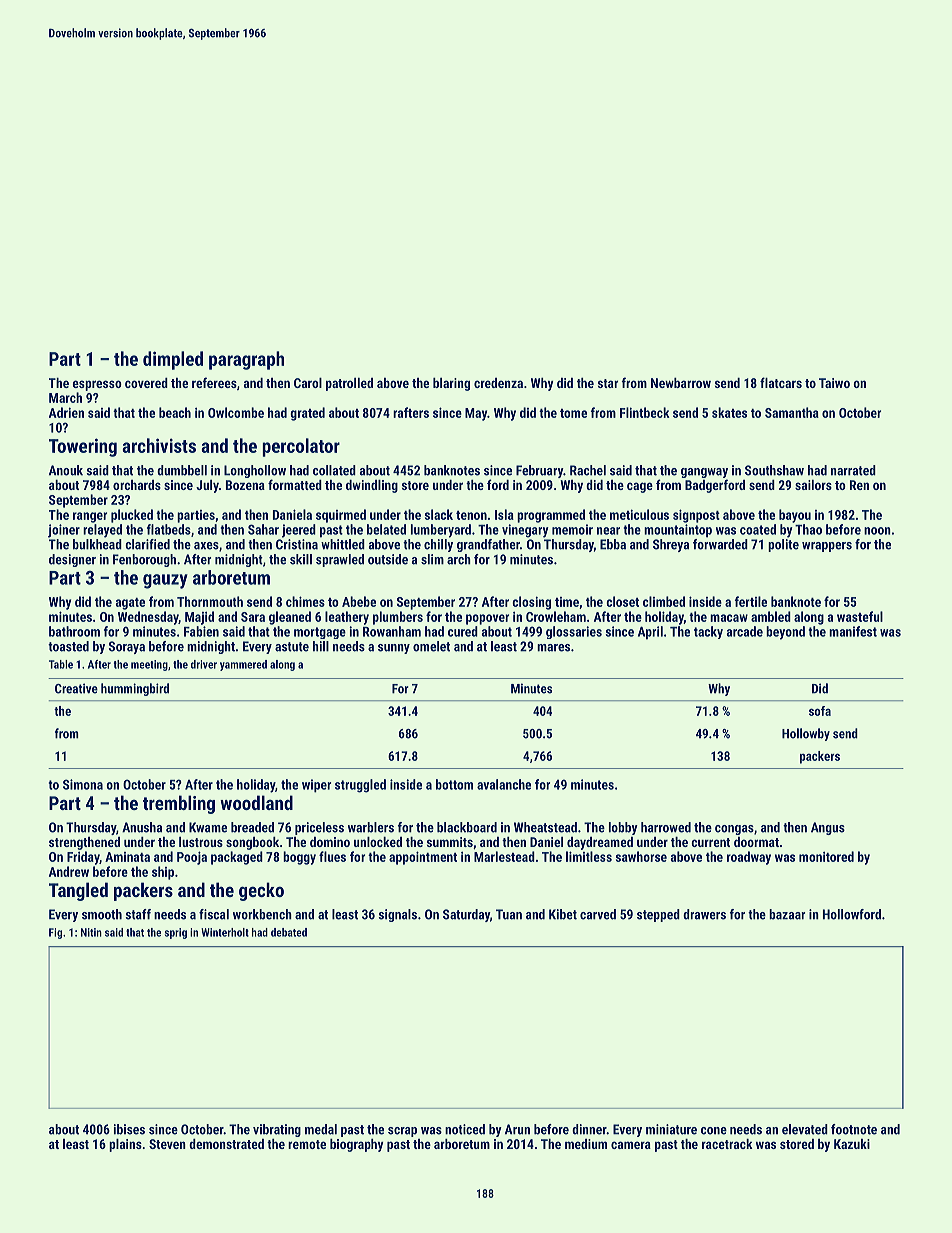 The height and width of the screenshot is (1233, 952). I want to click on Rachel, so click(588, 470).
